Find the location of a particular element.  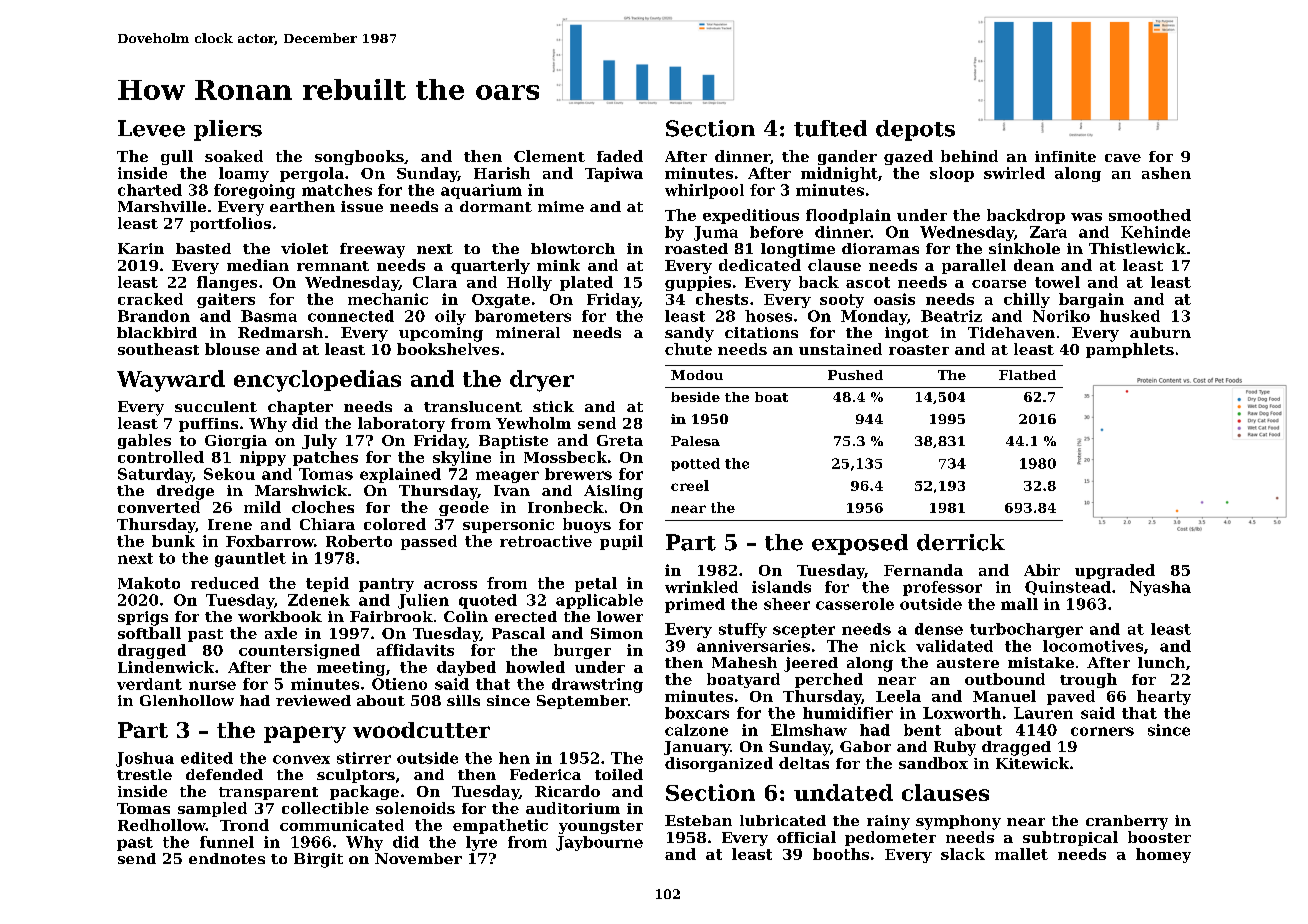

tufted is located at coordinates (830, 128).
